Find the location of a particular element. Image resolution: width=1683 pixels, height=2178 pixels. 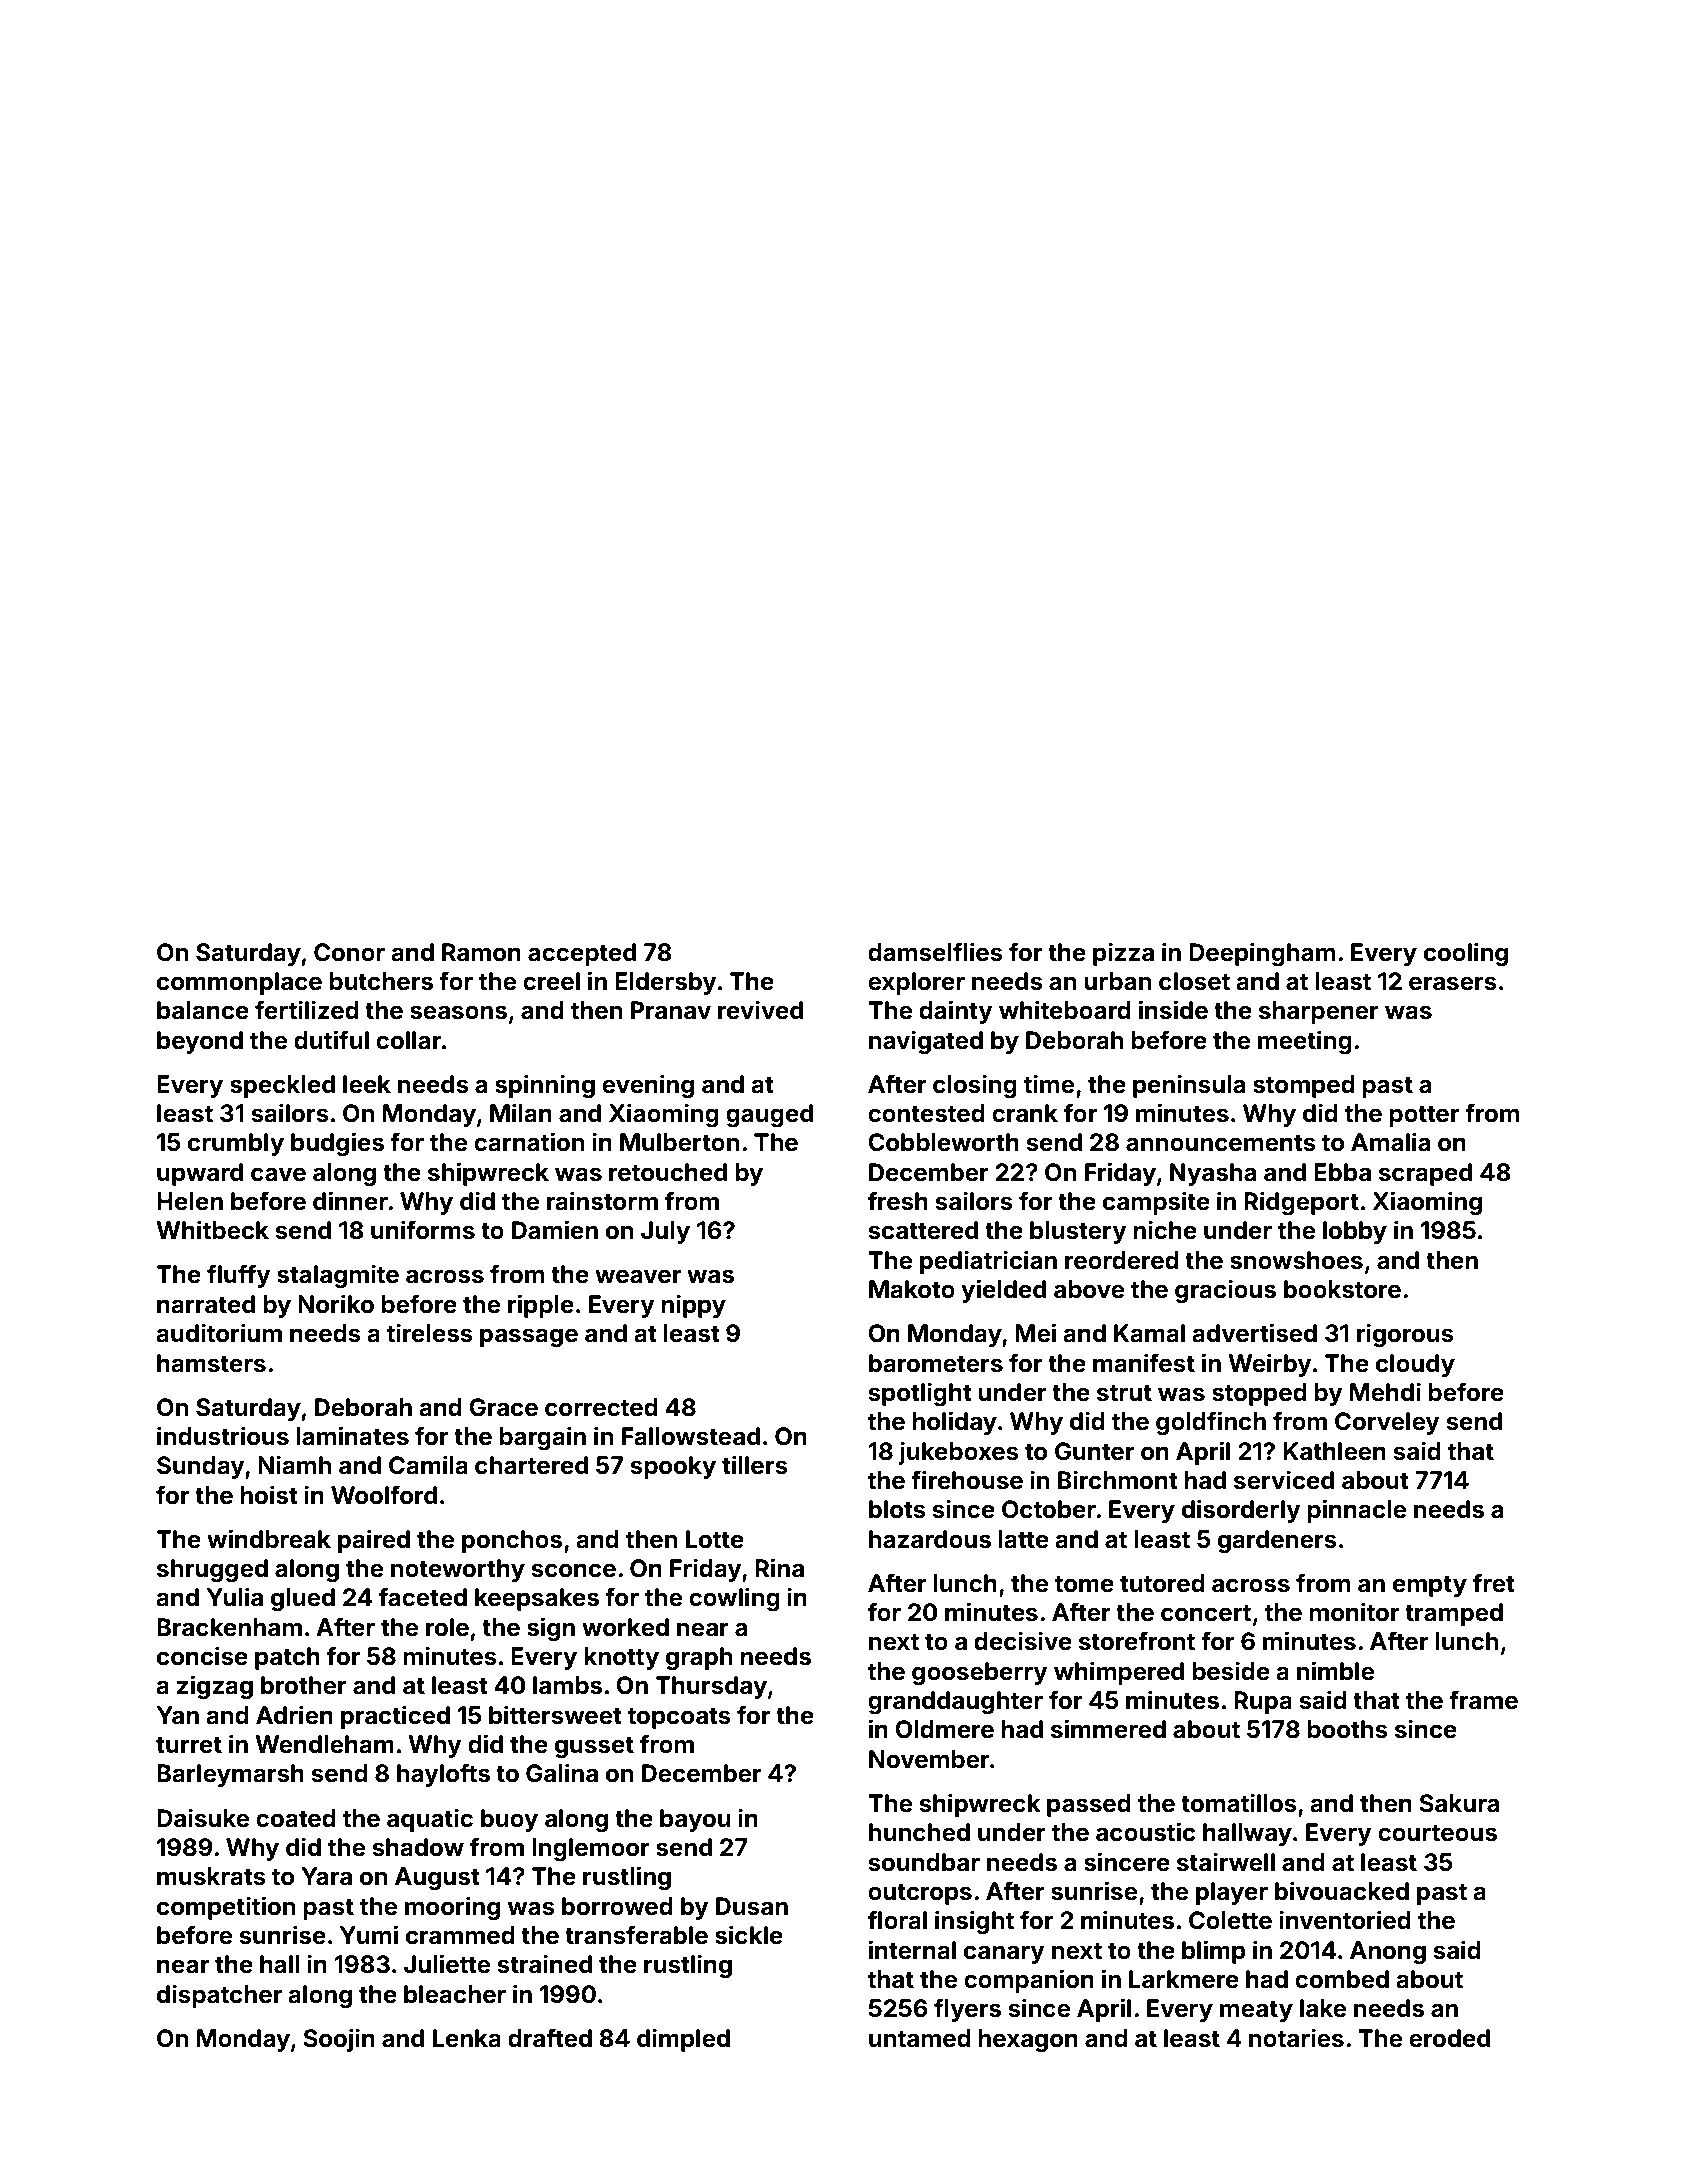

November is located at coordinates (929, 1759).
